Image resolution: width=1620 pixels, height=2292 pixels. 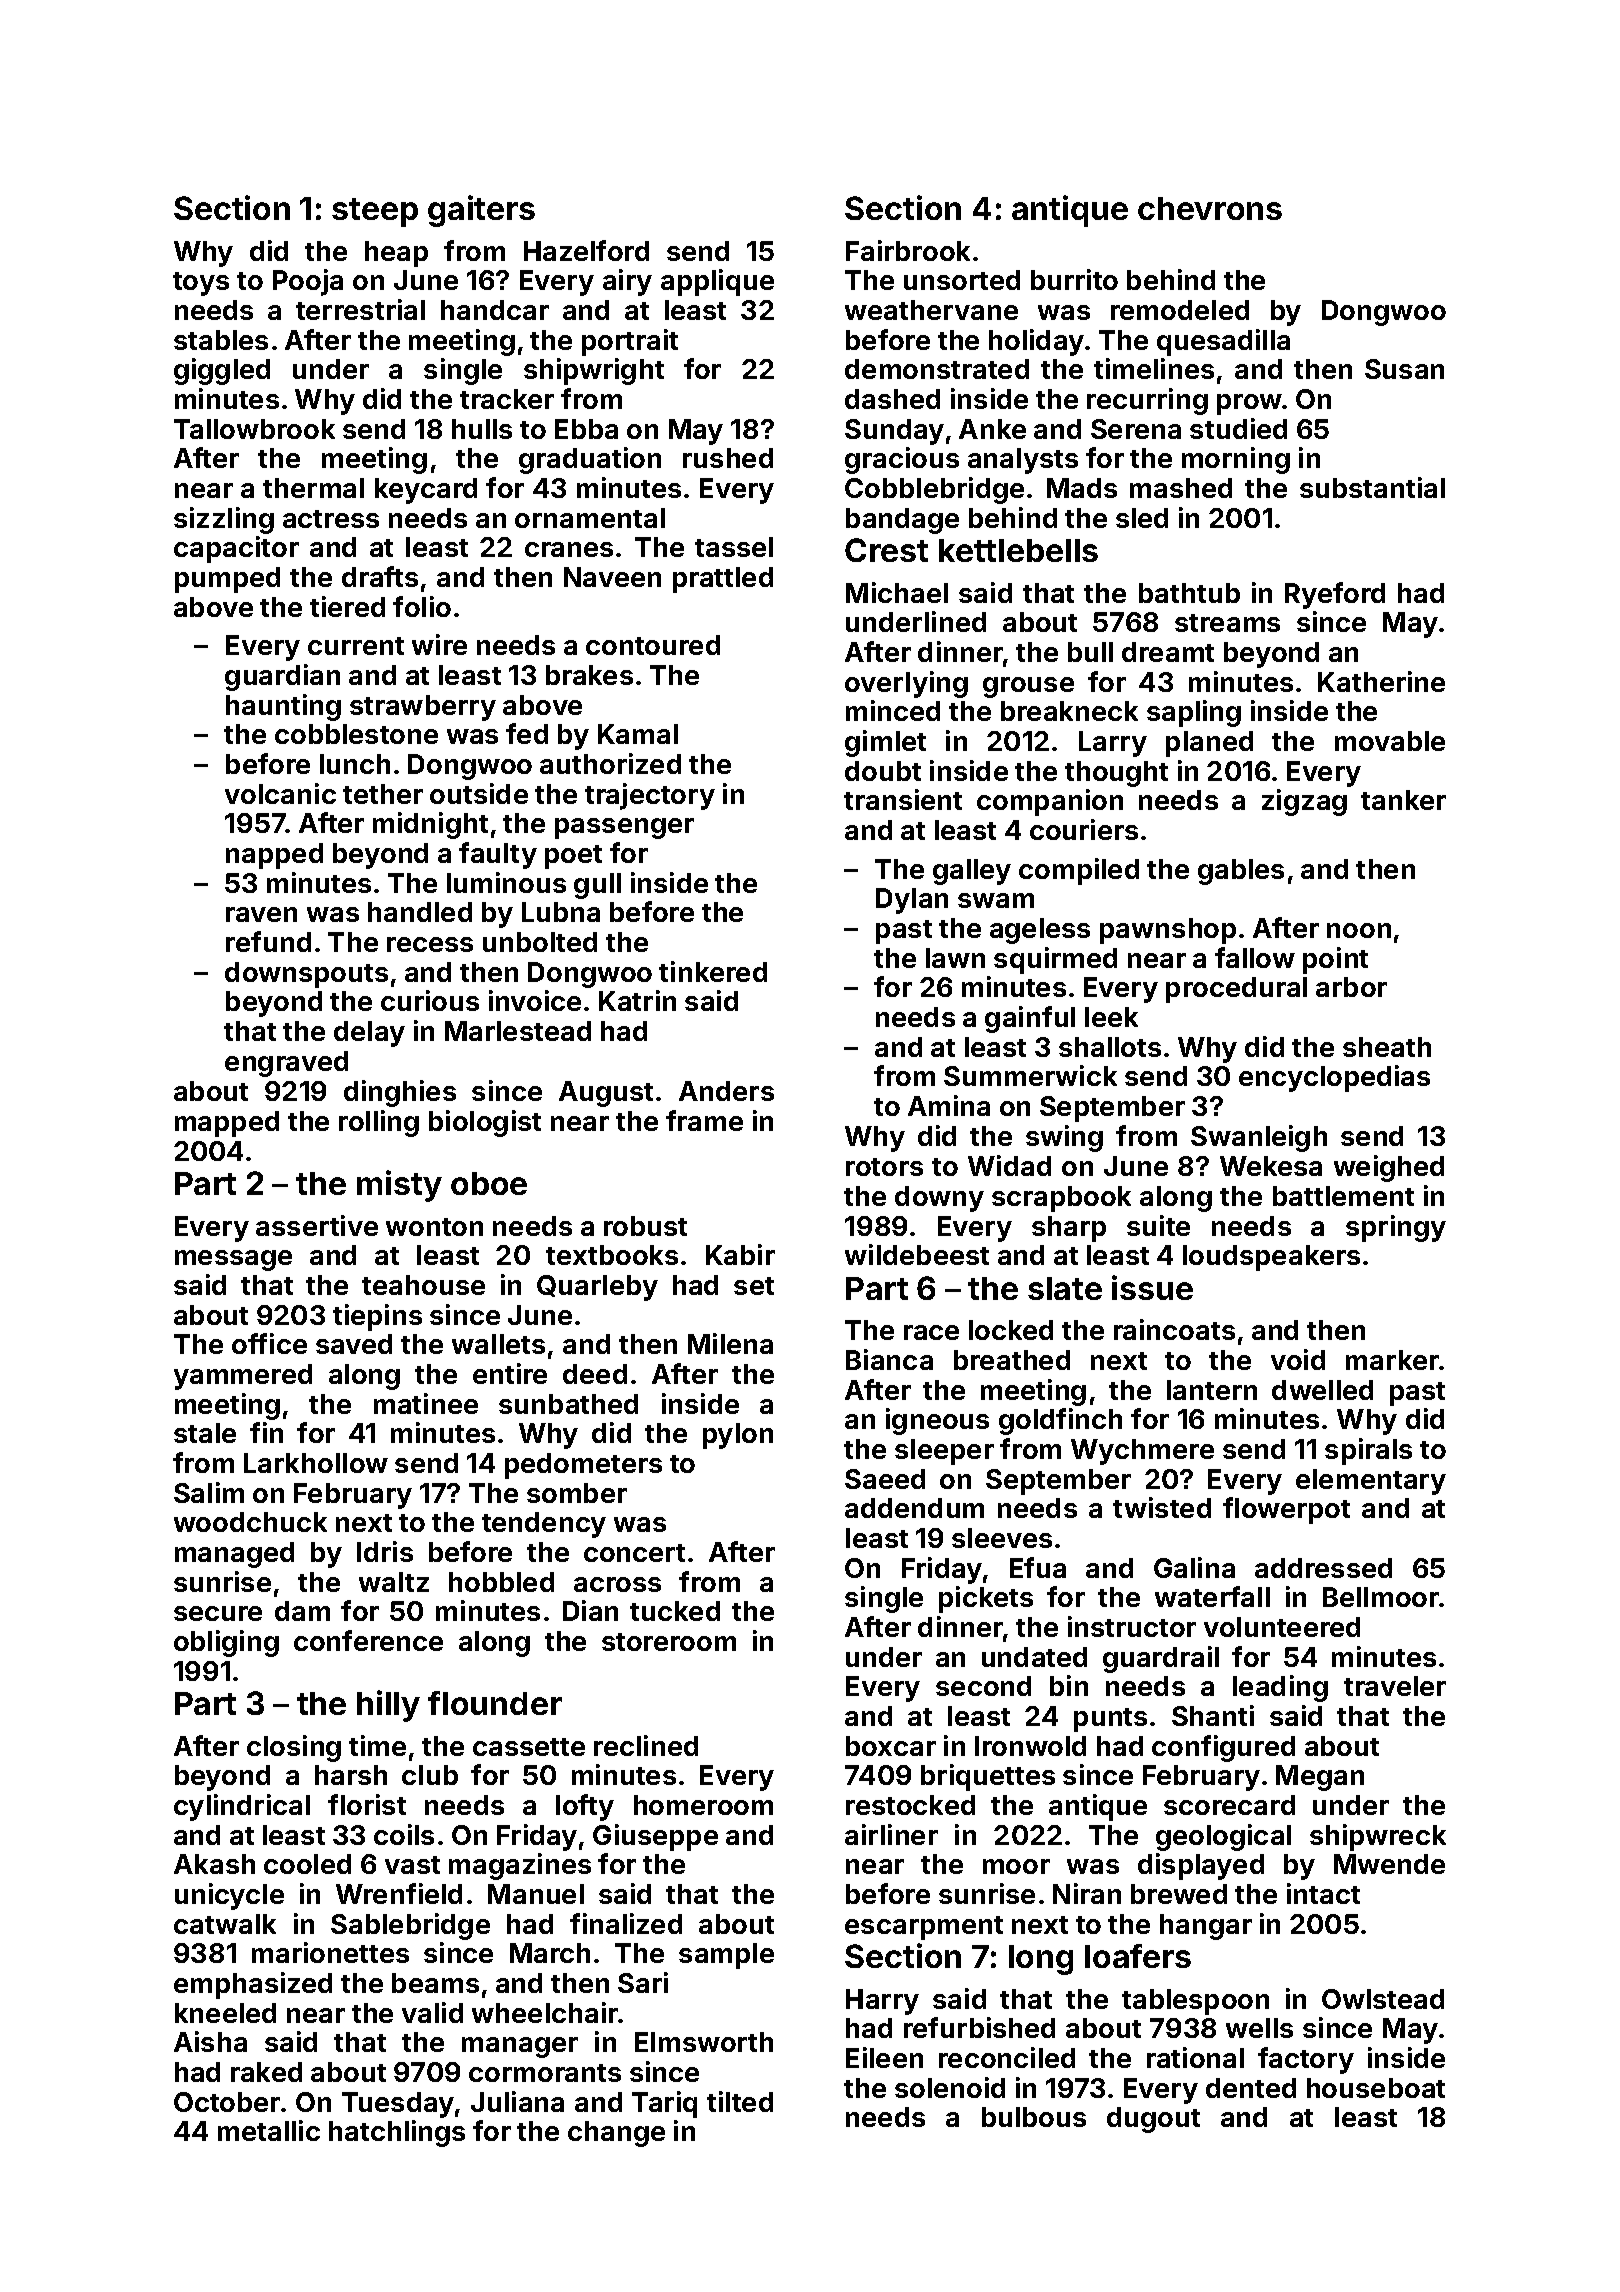 I want to click on Fairbrook, so click(x=908, y=250).
